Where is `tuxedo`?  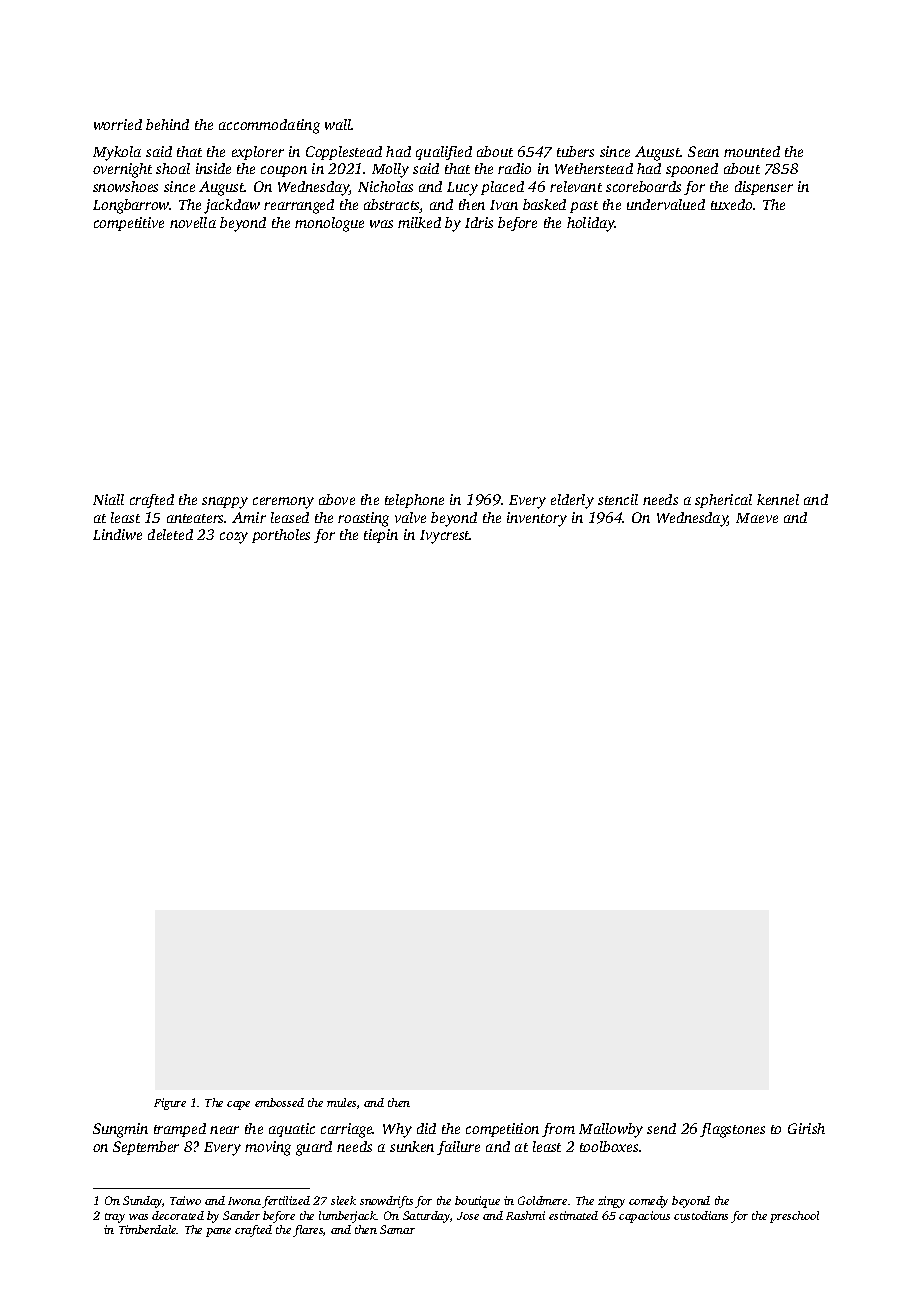 tuxedo is located at coordinates (731, 204).
